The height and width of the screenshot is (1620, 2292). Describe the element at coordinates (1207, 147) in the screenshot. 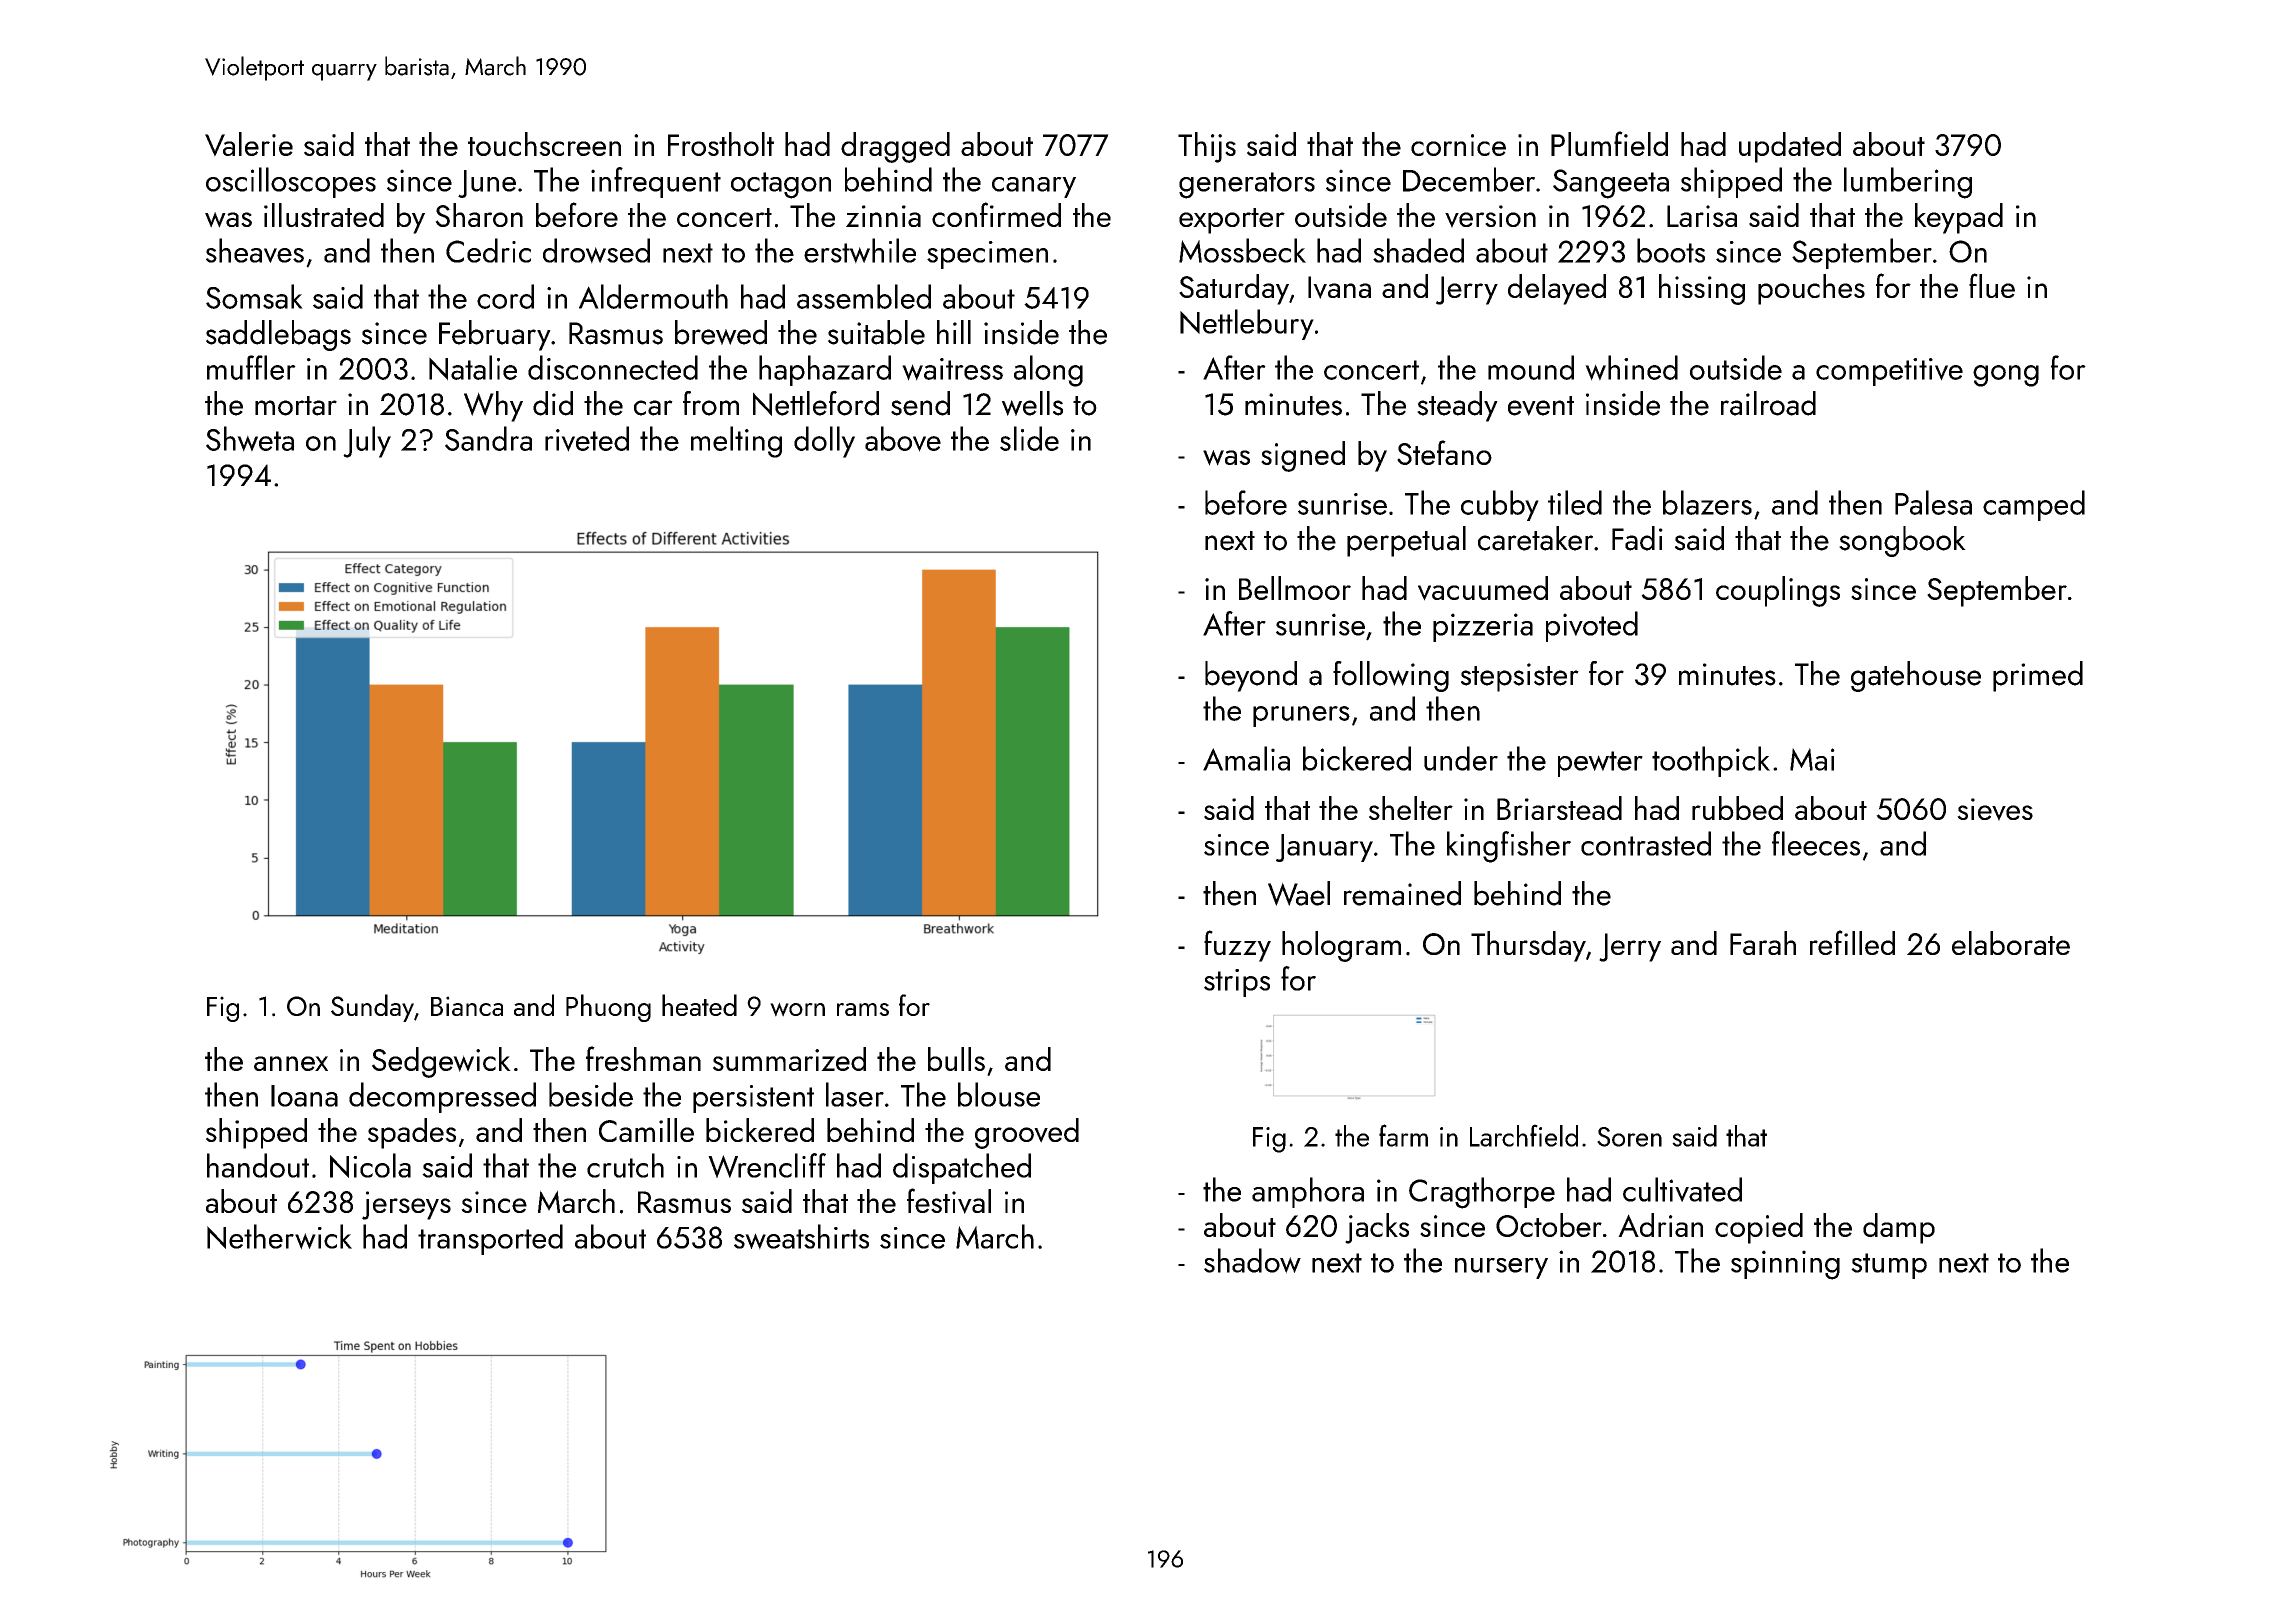

I see `Thijs` at that location.
